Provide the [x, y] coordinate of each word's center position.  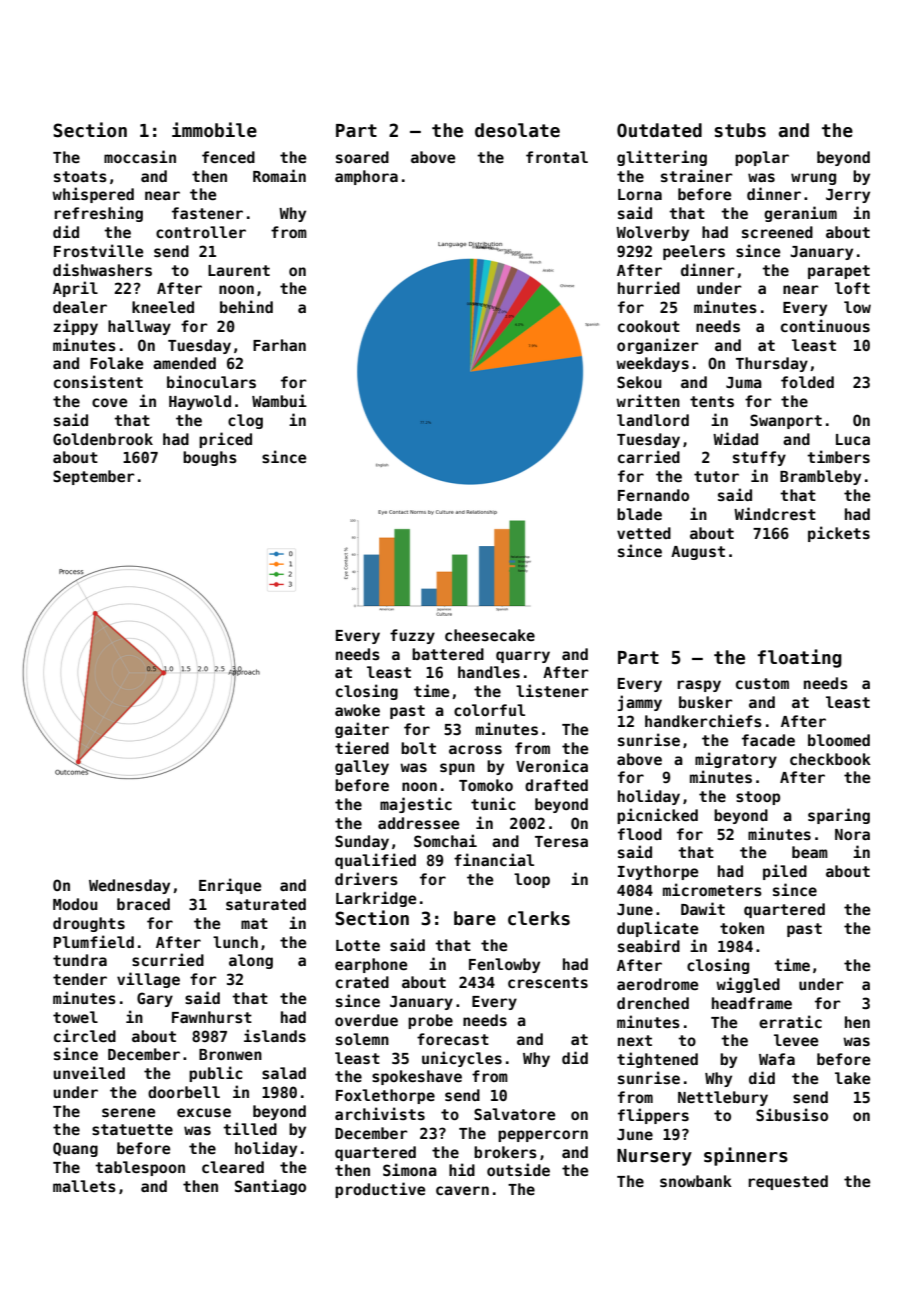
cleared [233, 1167]
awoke [357, 710]
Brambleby [820, 477]
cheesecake [490, 635]
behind [246, 306]
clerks [539, 918]
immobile [214, 130]
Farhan [279, 345]
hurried [649, 287]
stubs [740, 130]
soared [362, 157]
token [742, 928]
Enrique [230, 886]
